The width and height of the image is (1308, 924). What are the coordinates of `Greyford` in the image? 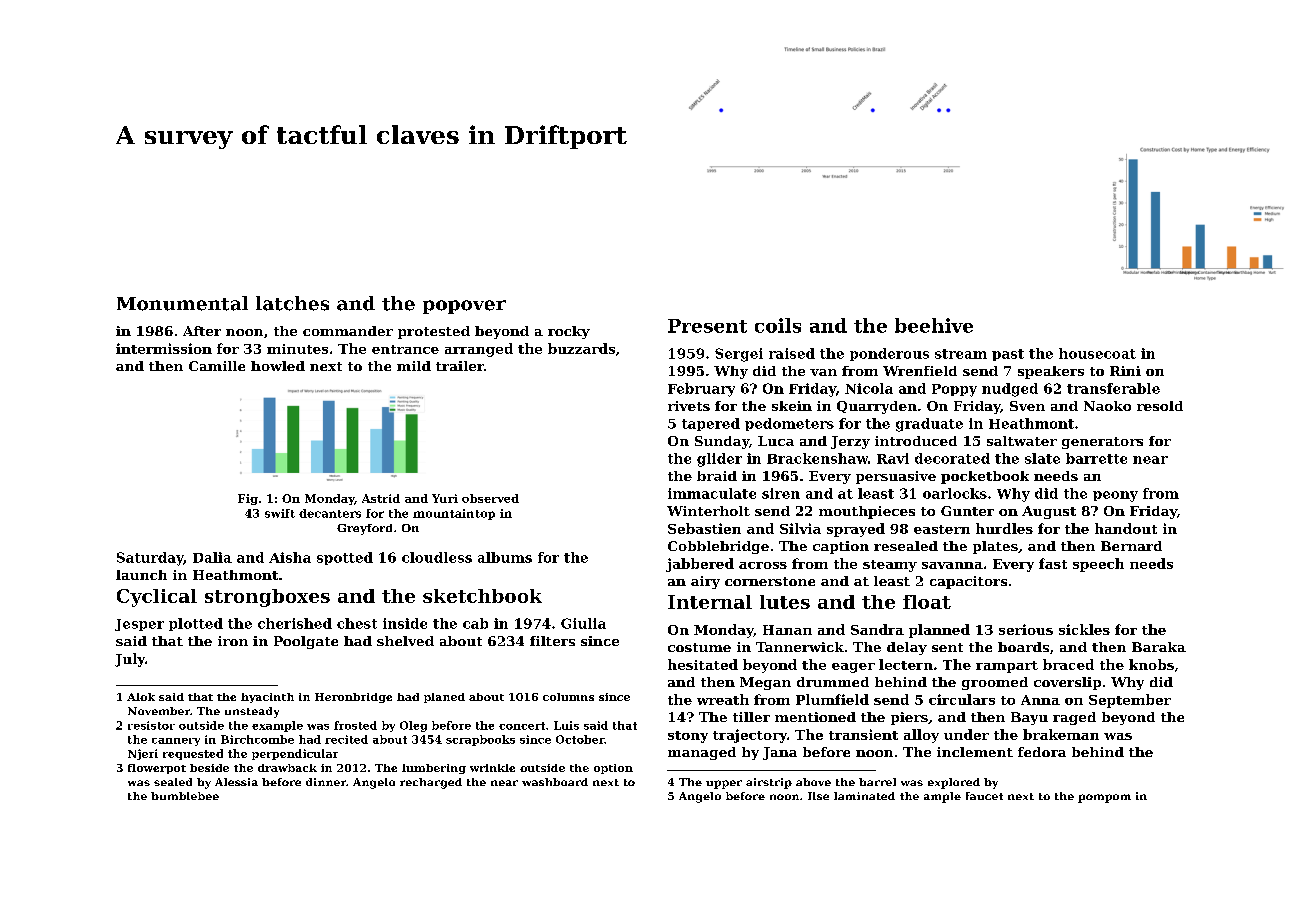 It's located at (364, 529).
